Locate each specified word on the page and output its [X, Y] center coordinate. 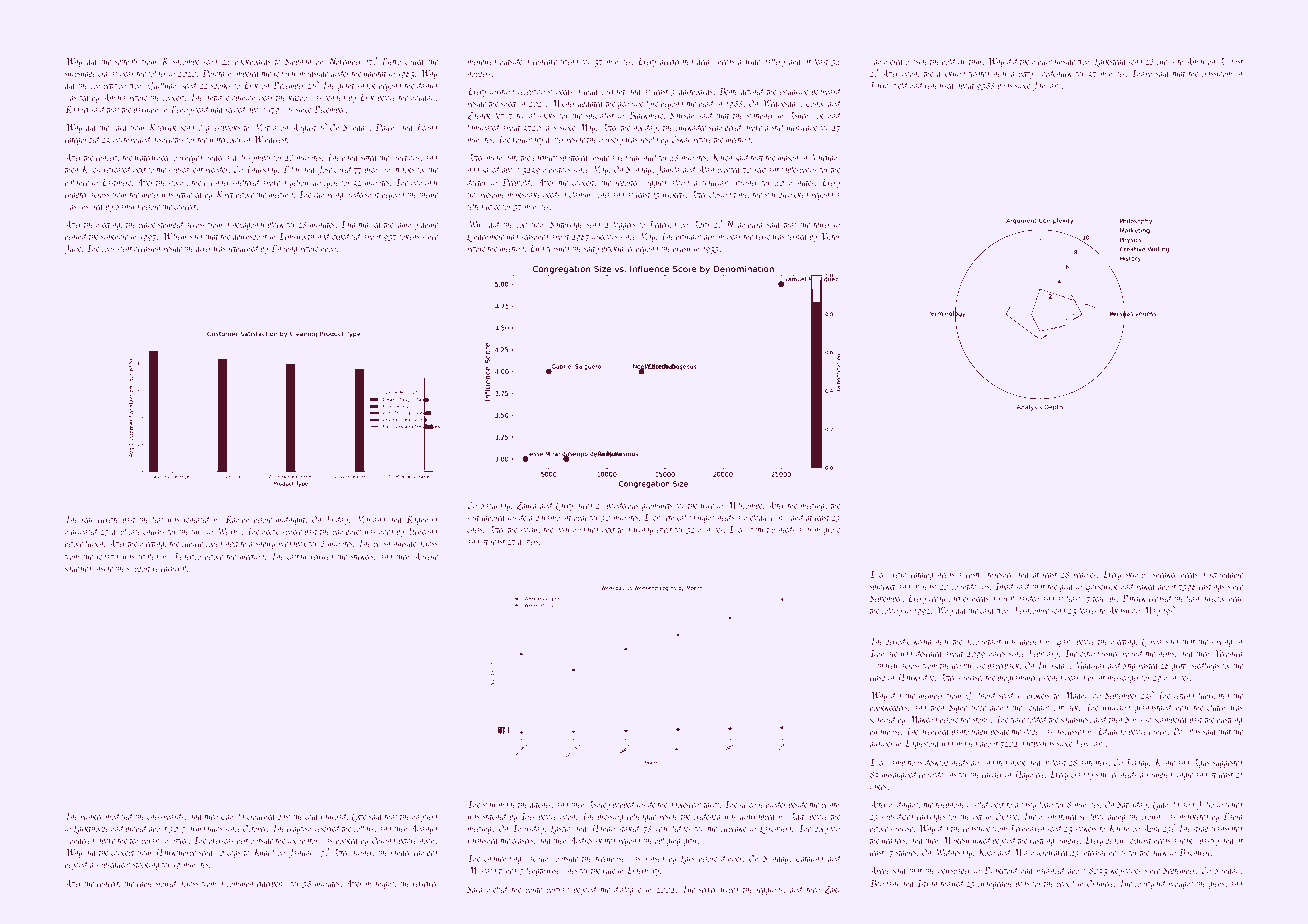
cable [145, 883]
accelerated [677, 61]
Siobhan [298, 61]
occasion [147, 248]
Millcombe [745, 505]
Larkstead [1111, 62]
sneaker [1164, 574]
